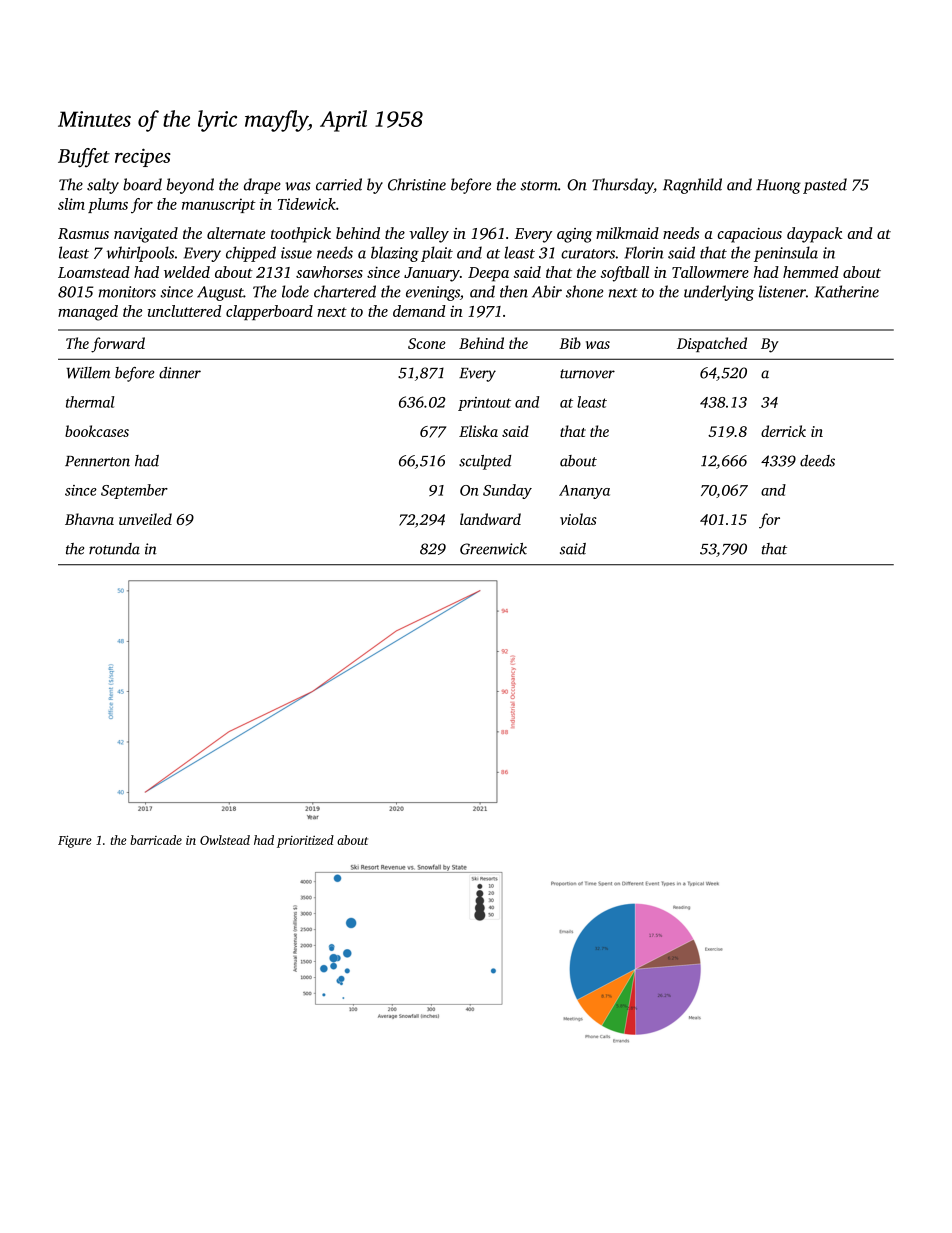  Describe the element at coordinates (578, 519) in the document. I see `violas` at that location.
